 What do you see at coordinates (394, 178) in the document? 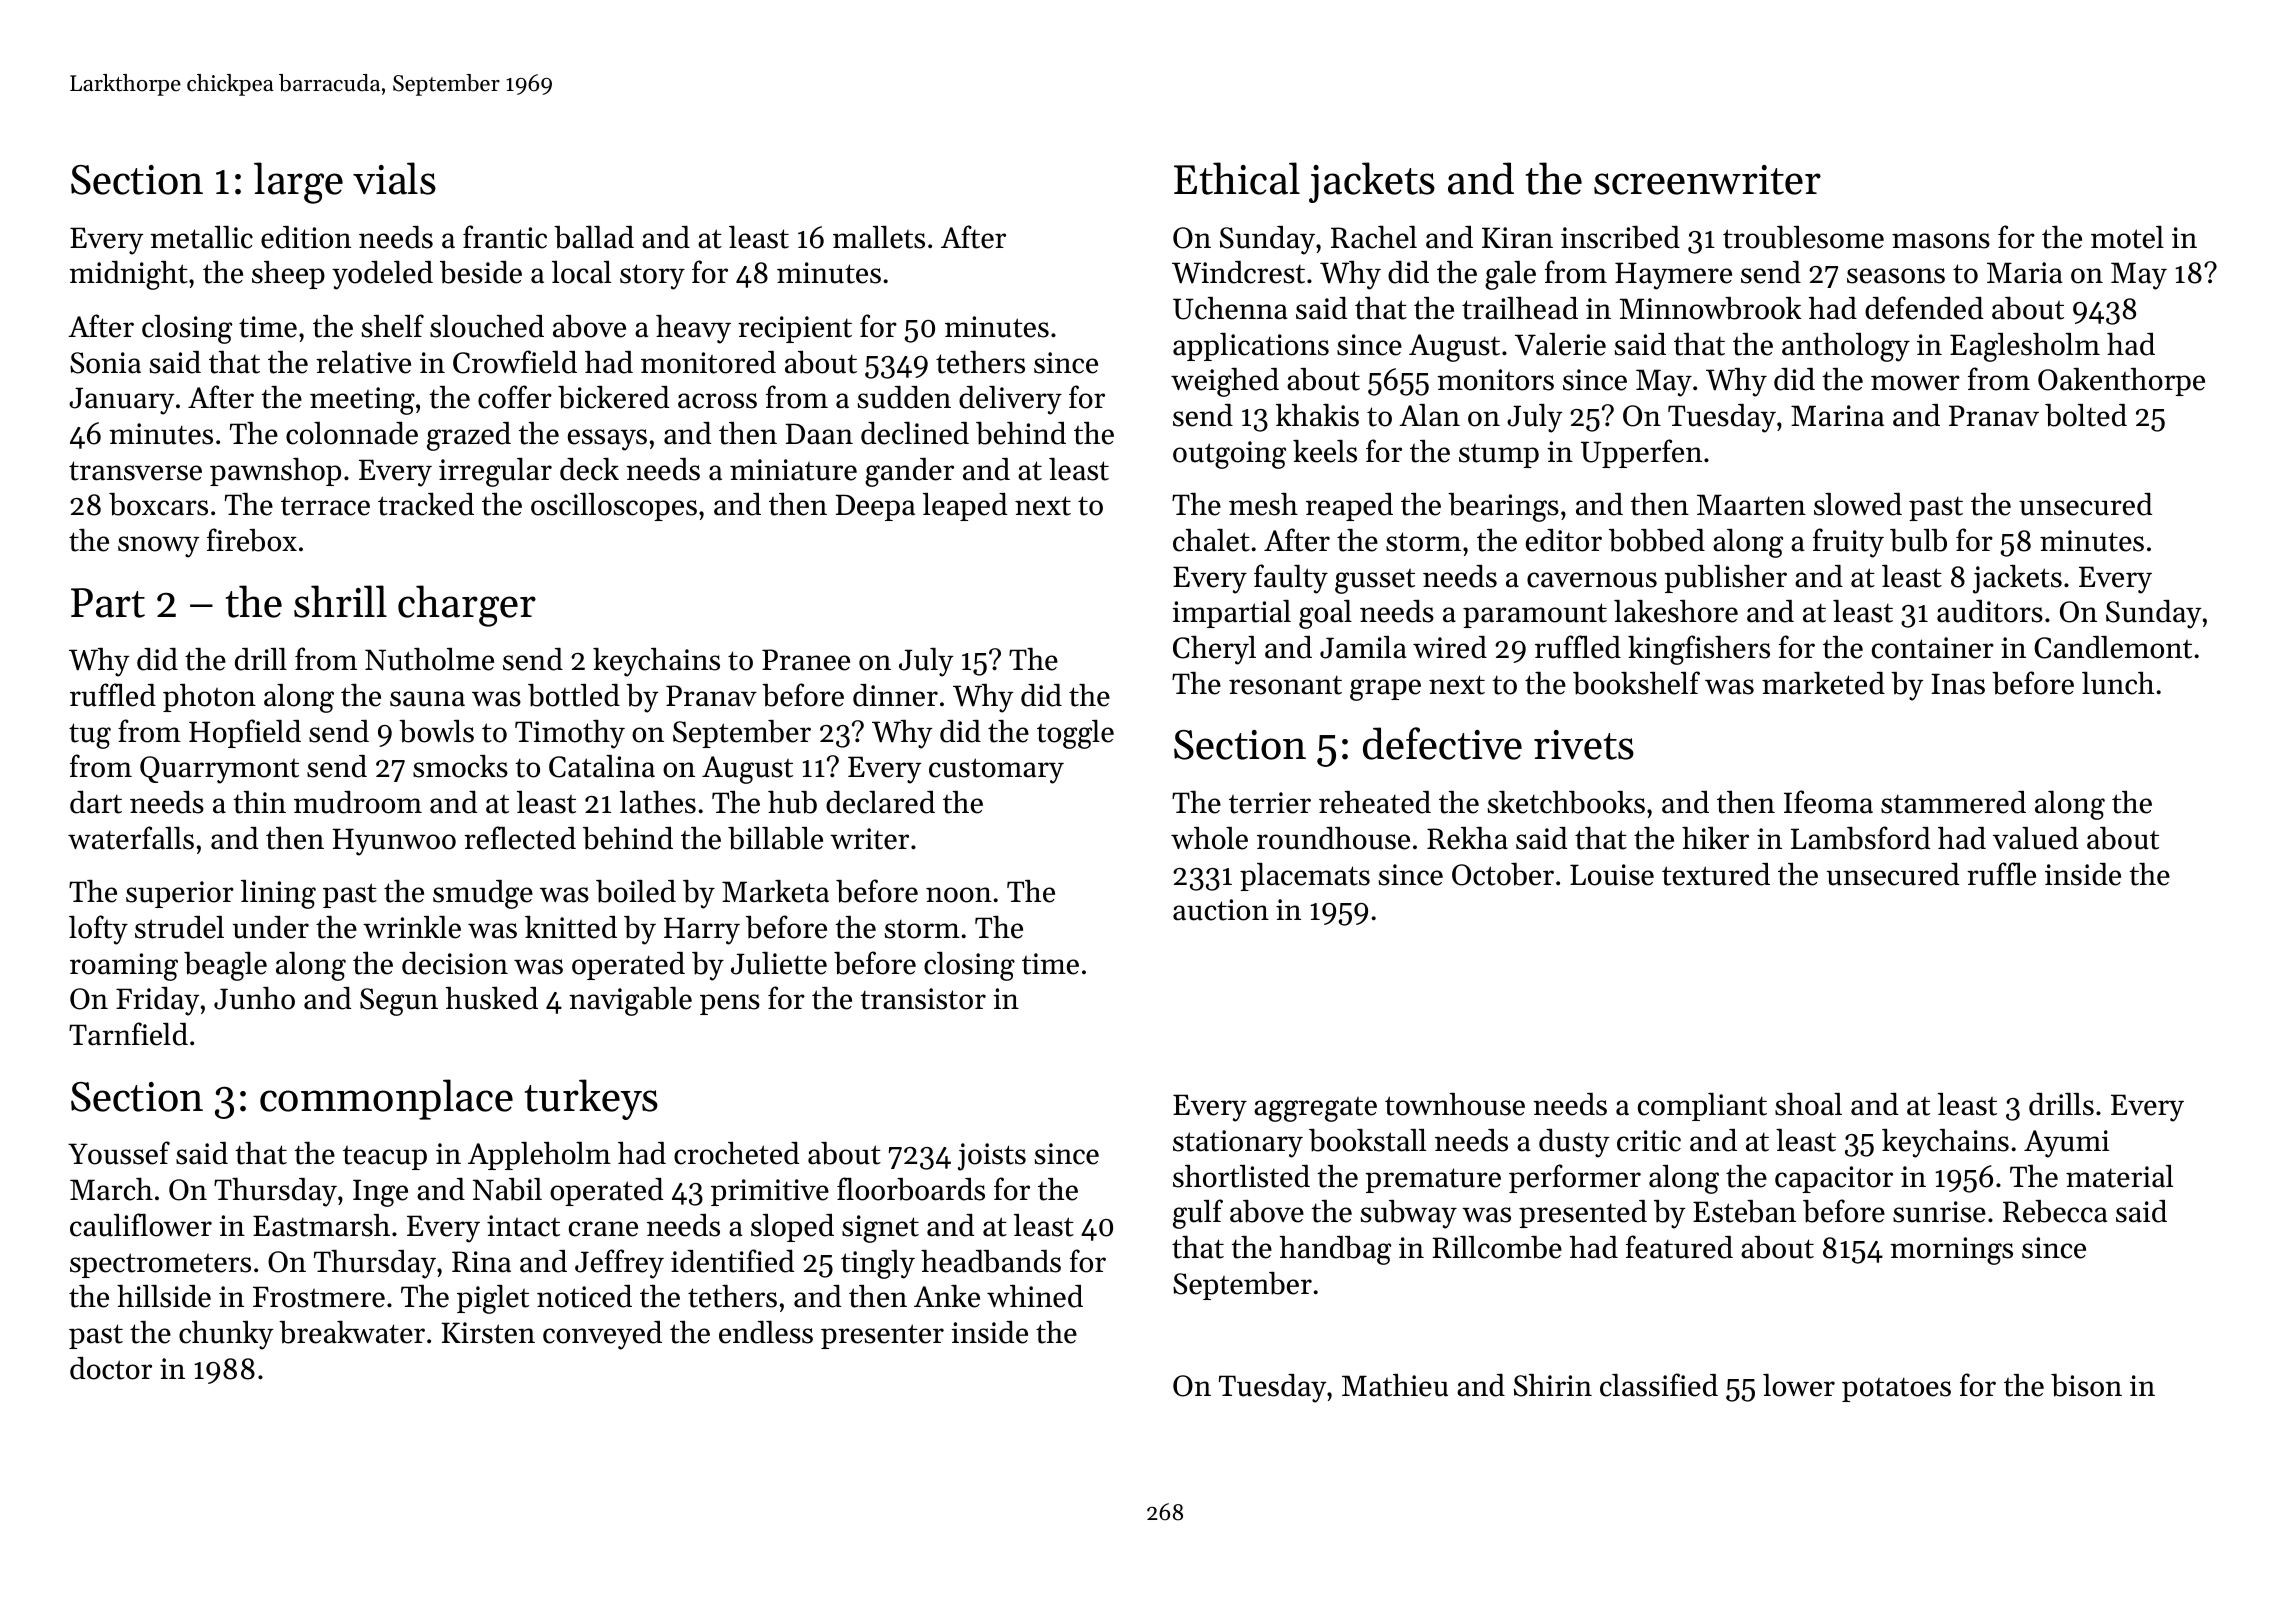
I see `vials` at bounding box center [394, 178].
